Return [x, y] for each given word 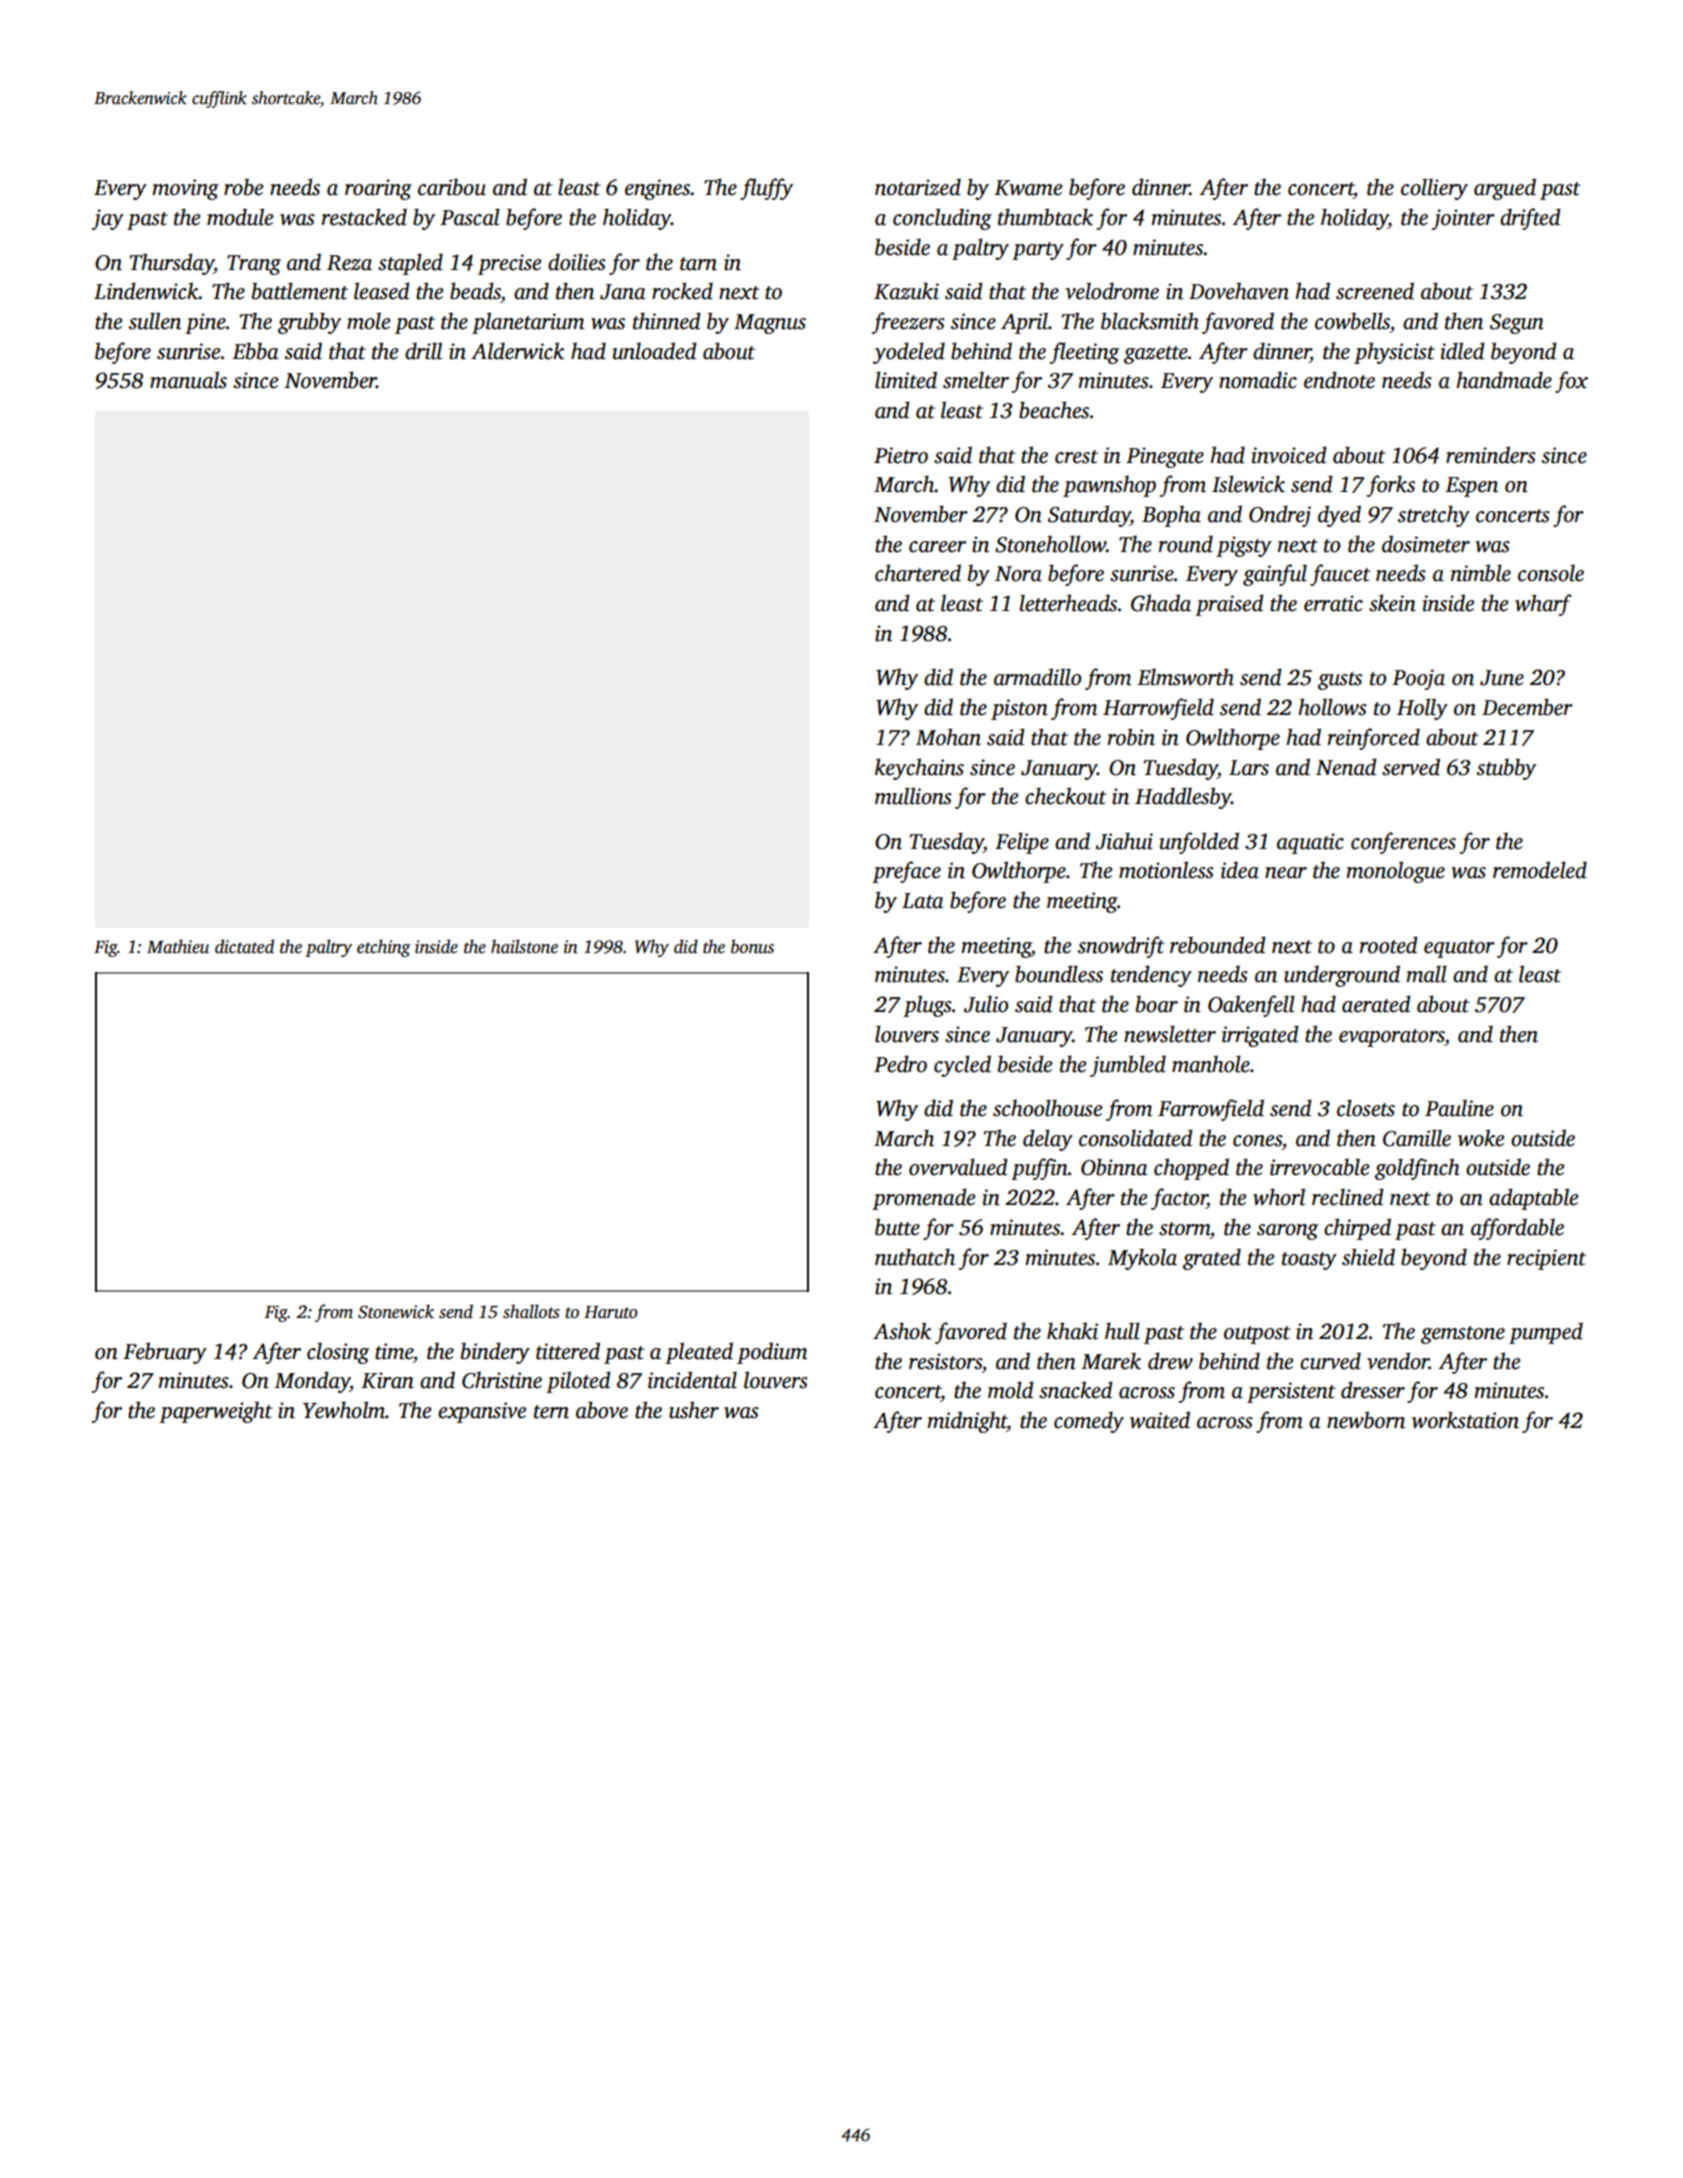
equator [1459, 949]
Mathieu [178, 946]
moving [185, 189]
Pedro [900, 1064]
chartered [918, 573]
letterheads [1068, 603]
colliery [1434, 189]
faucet [1340, 575]
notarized [918, 187]
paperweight [216, 1412]
